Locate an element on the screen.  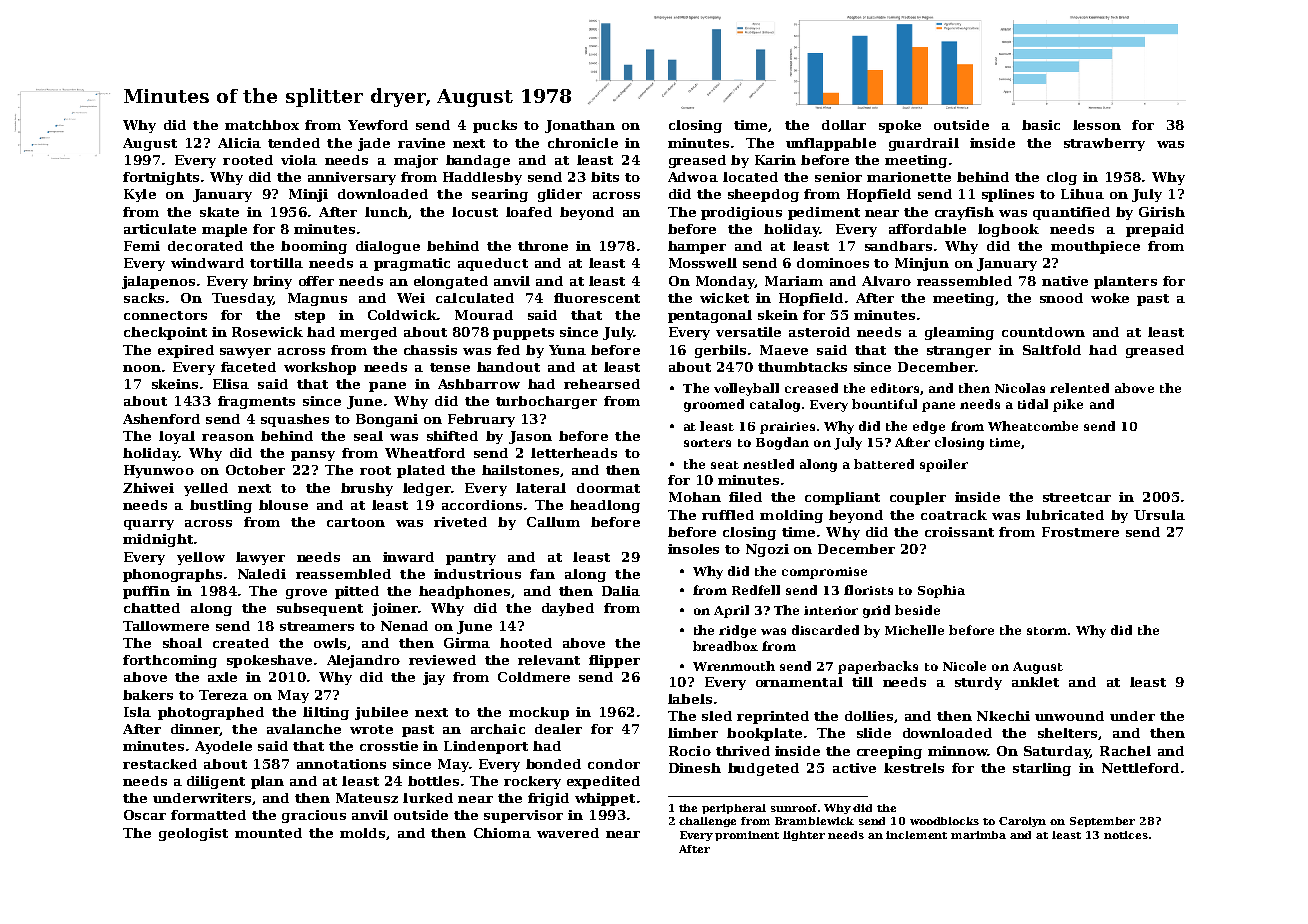
prominent is located at coordinates (747, 836).
